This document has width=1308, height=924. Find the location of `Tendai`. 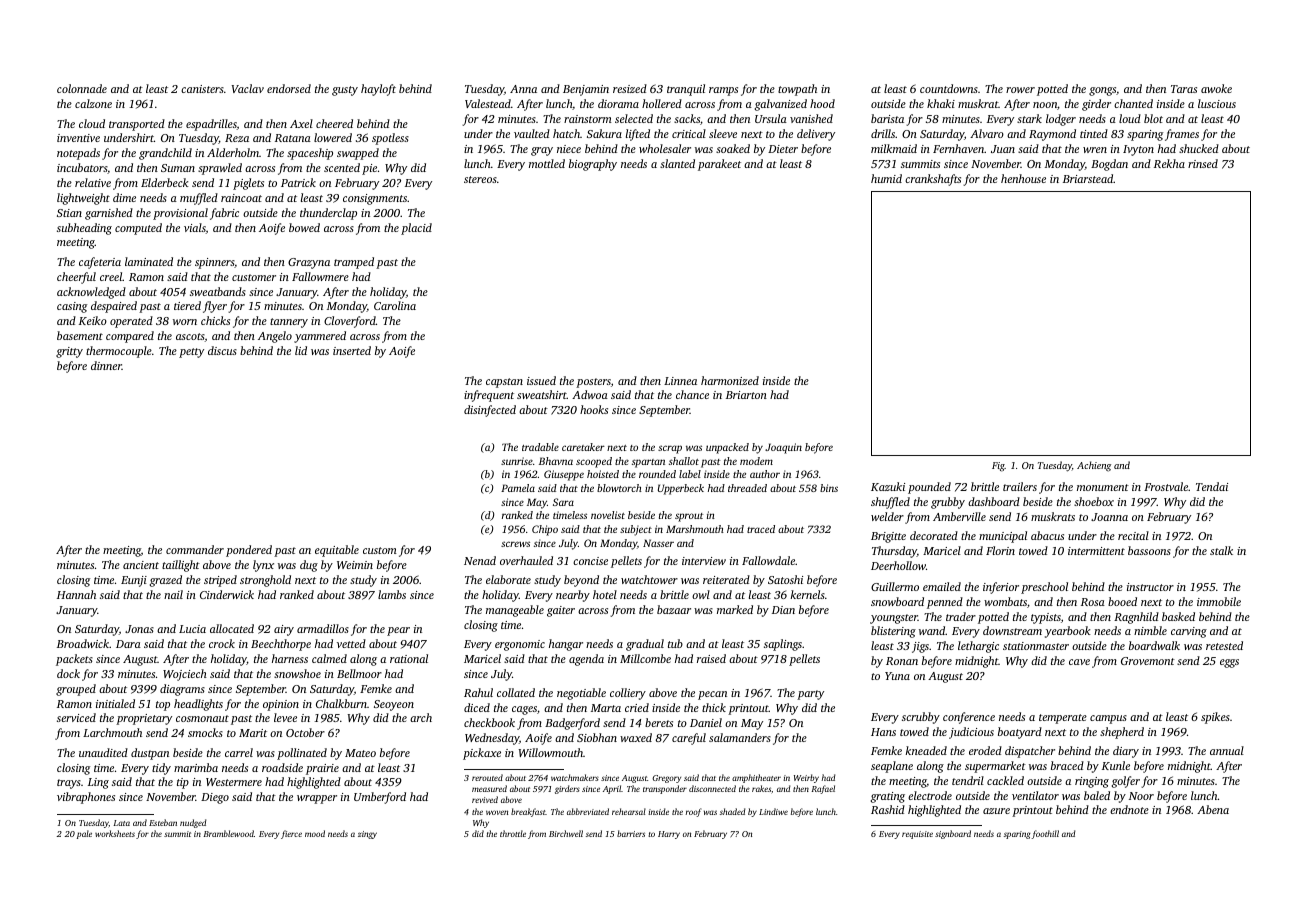

Tendai is located at coordinates (1212, 486).
